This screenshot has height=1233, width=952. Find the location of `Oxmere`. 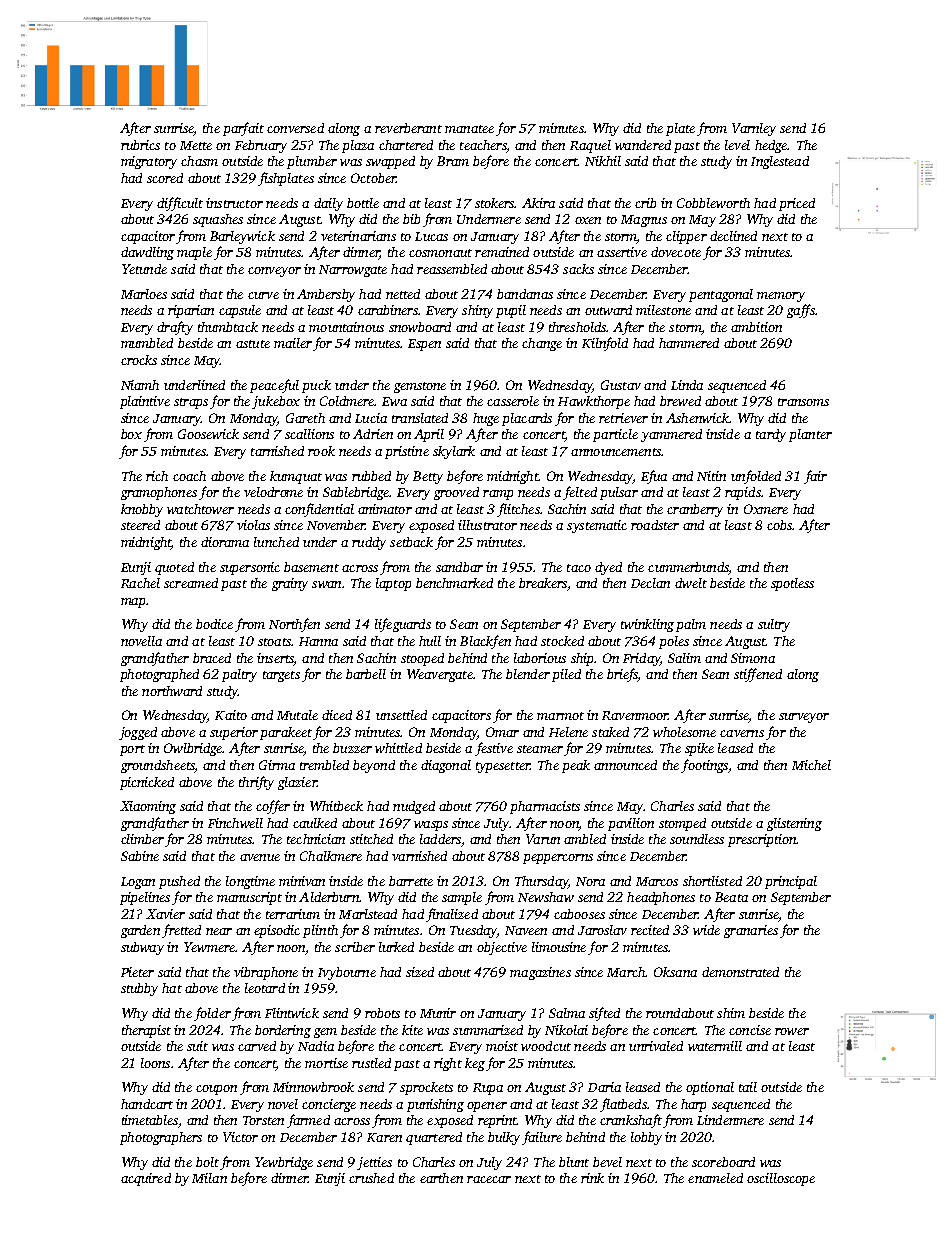

Oxmere is located at coordinates (766, 509).
